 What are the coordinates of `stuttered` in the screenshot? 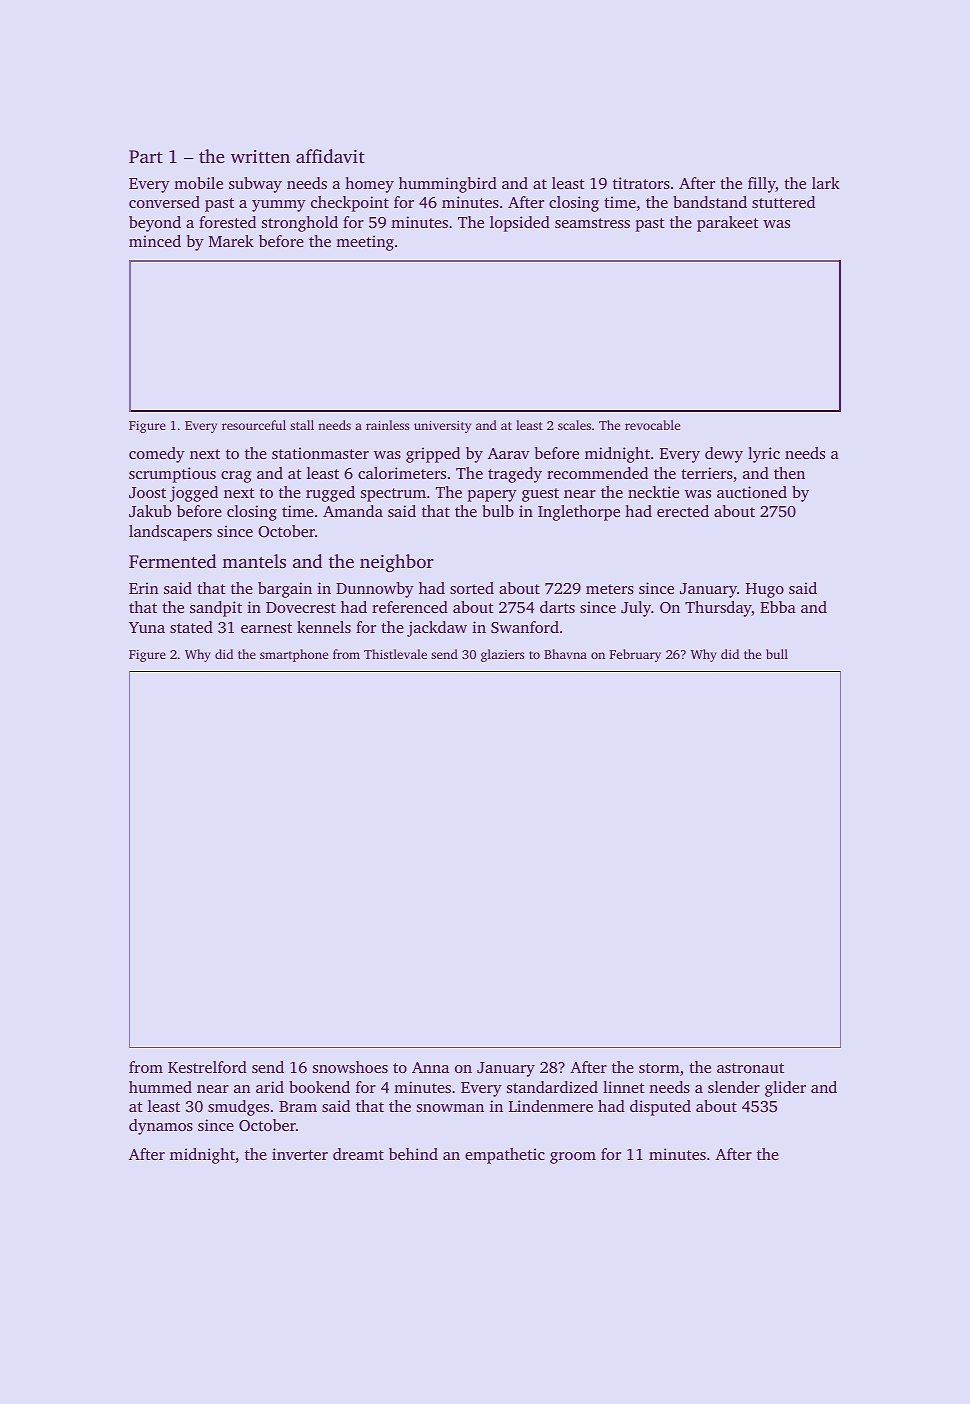 It's located at (783, 202).
